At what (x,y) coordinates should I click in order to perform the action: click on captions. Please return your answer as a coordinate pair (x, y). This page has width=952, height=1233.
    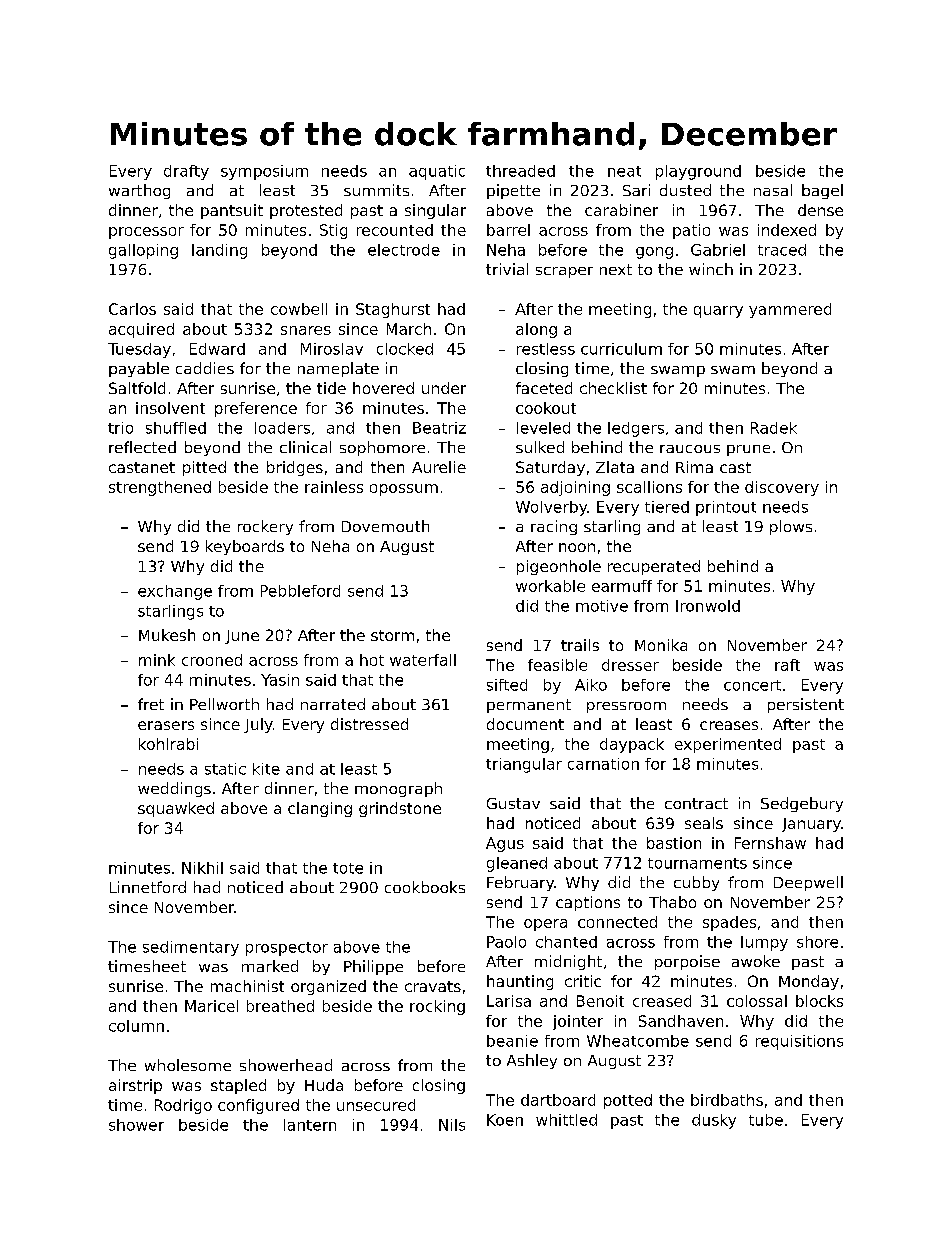
    Looking at the image, I should click on (588, 903).
